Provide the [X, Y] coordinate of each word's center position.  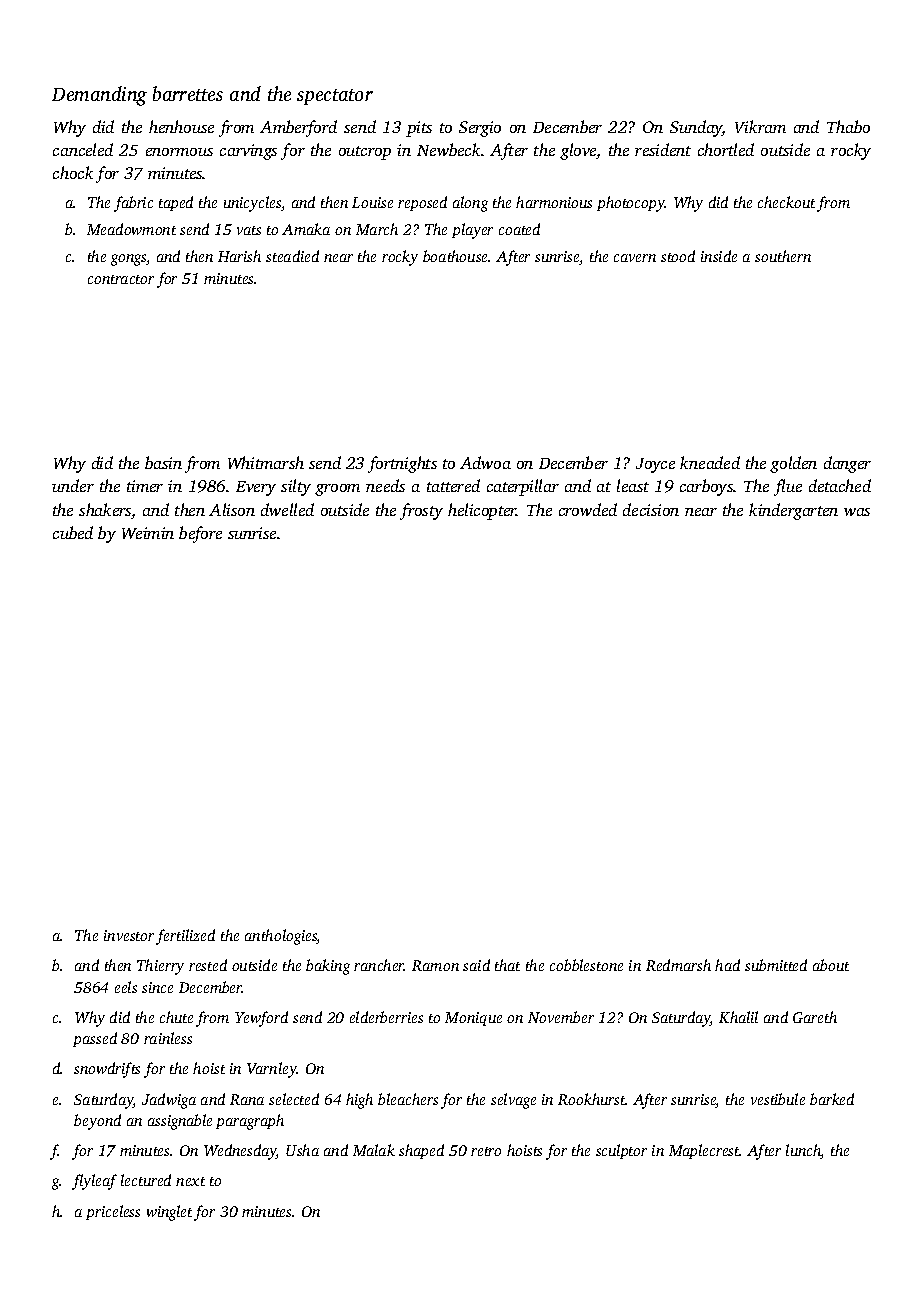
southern [783, 256]
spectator [335, 97]
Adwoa [485, 462]
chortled [726, 149]
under [73, 485]
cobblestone [586, 965]
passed [95, 1039]
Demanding [99, 96]
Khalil [738, 1017]
